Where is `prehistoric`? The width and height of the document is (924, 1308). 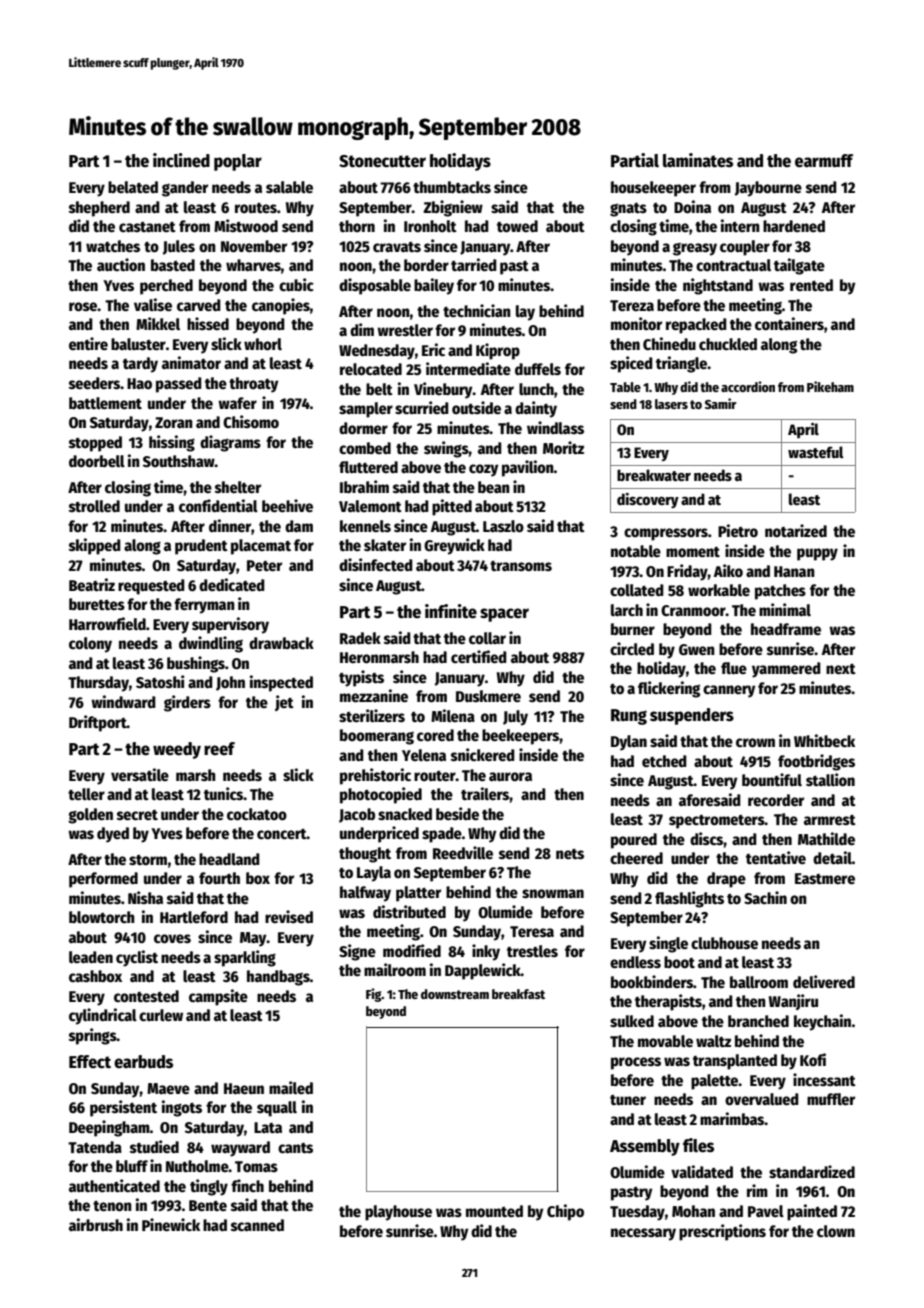 prehistoric is located at coordinates (375, 776).
